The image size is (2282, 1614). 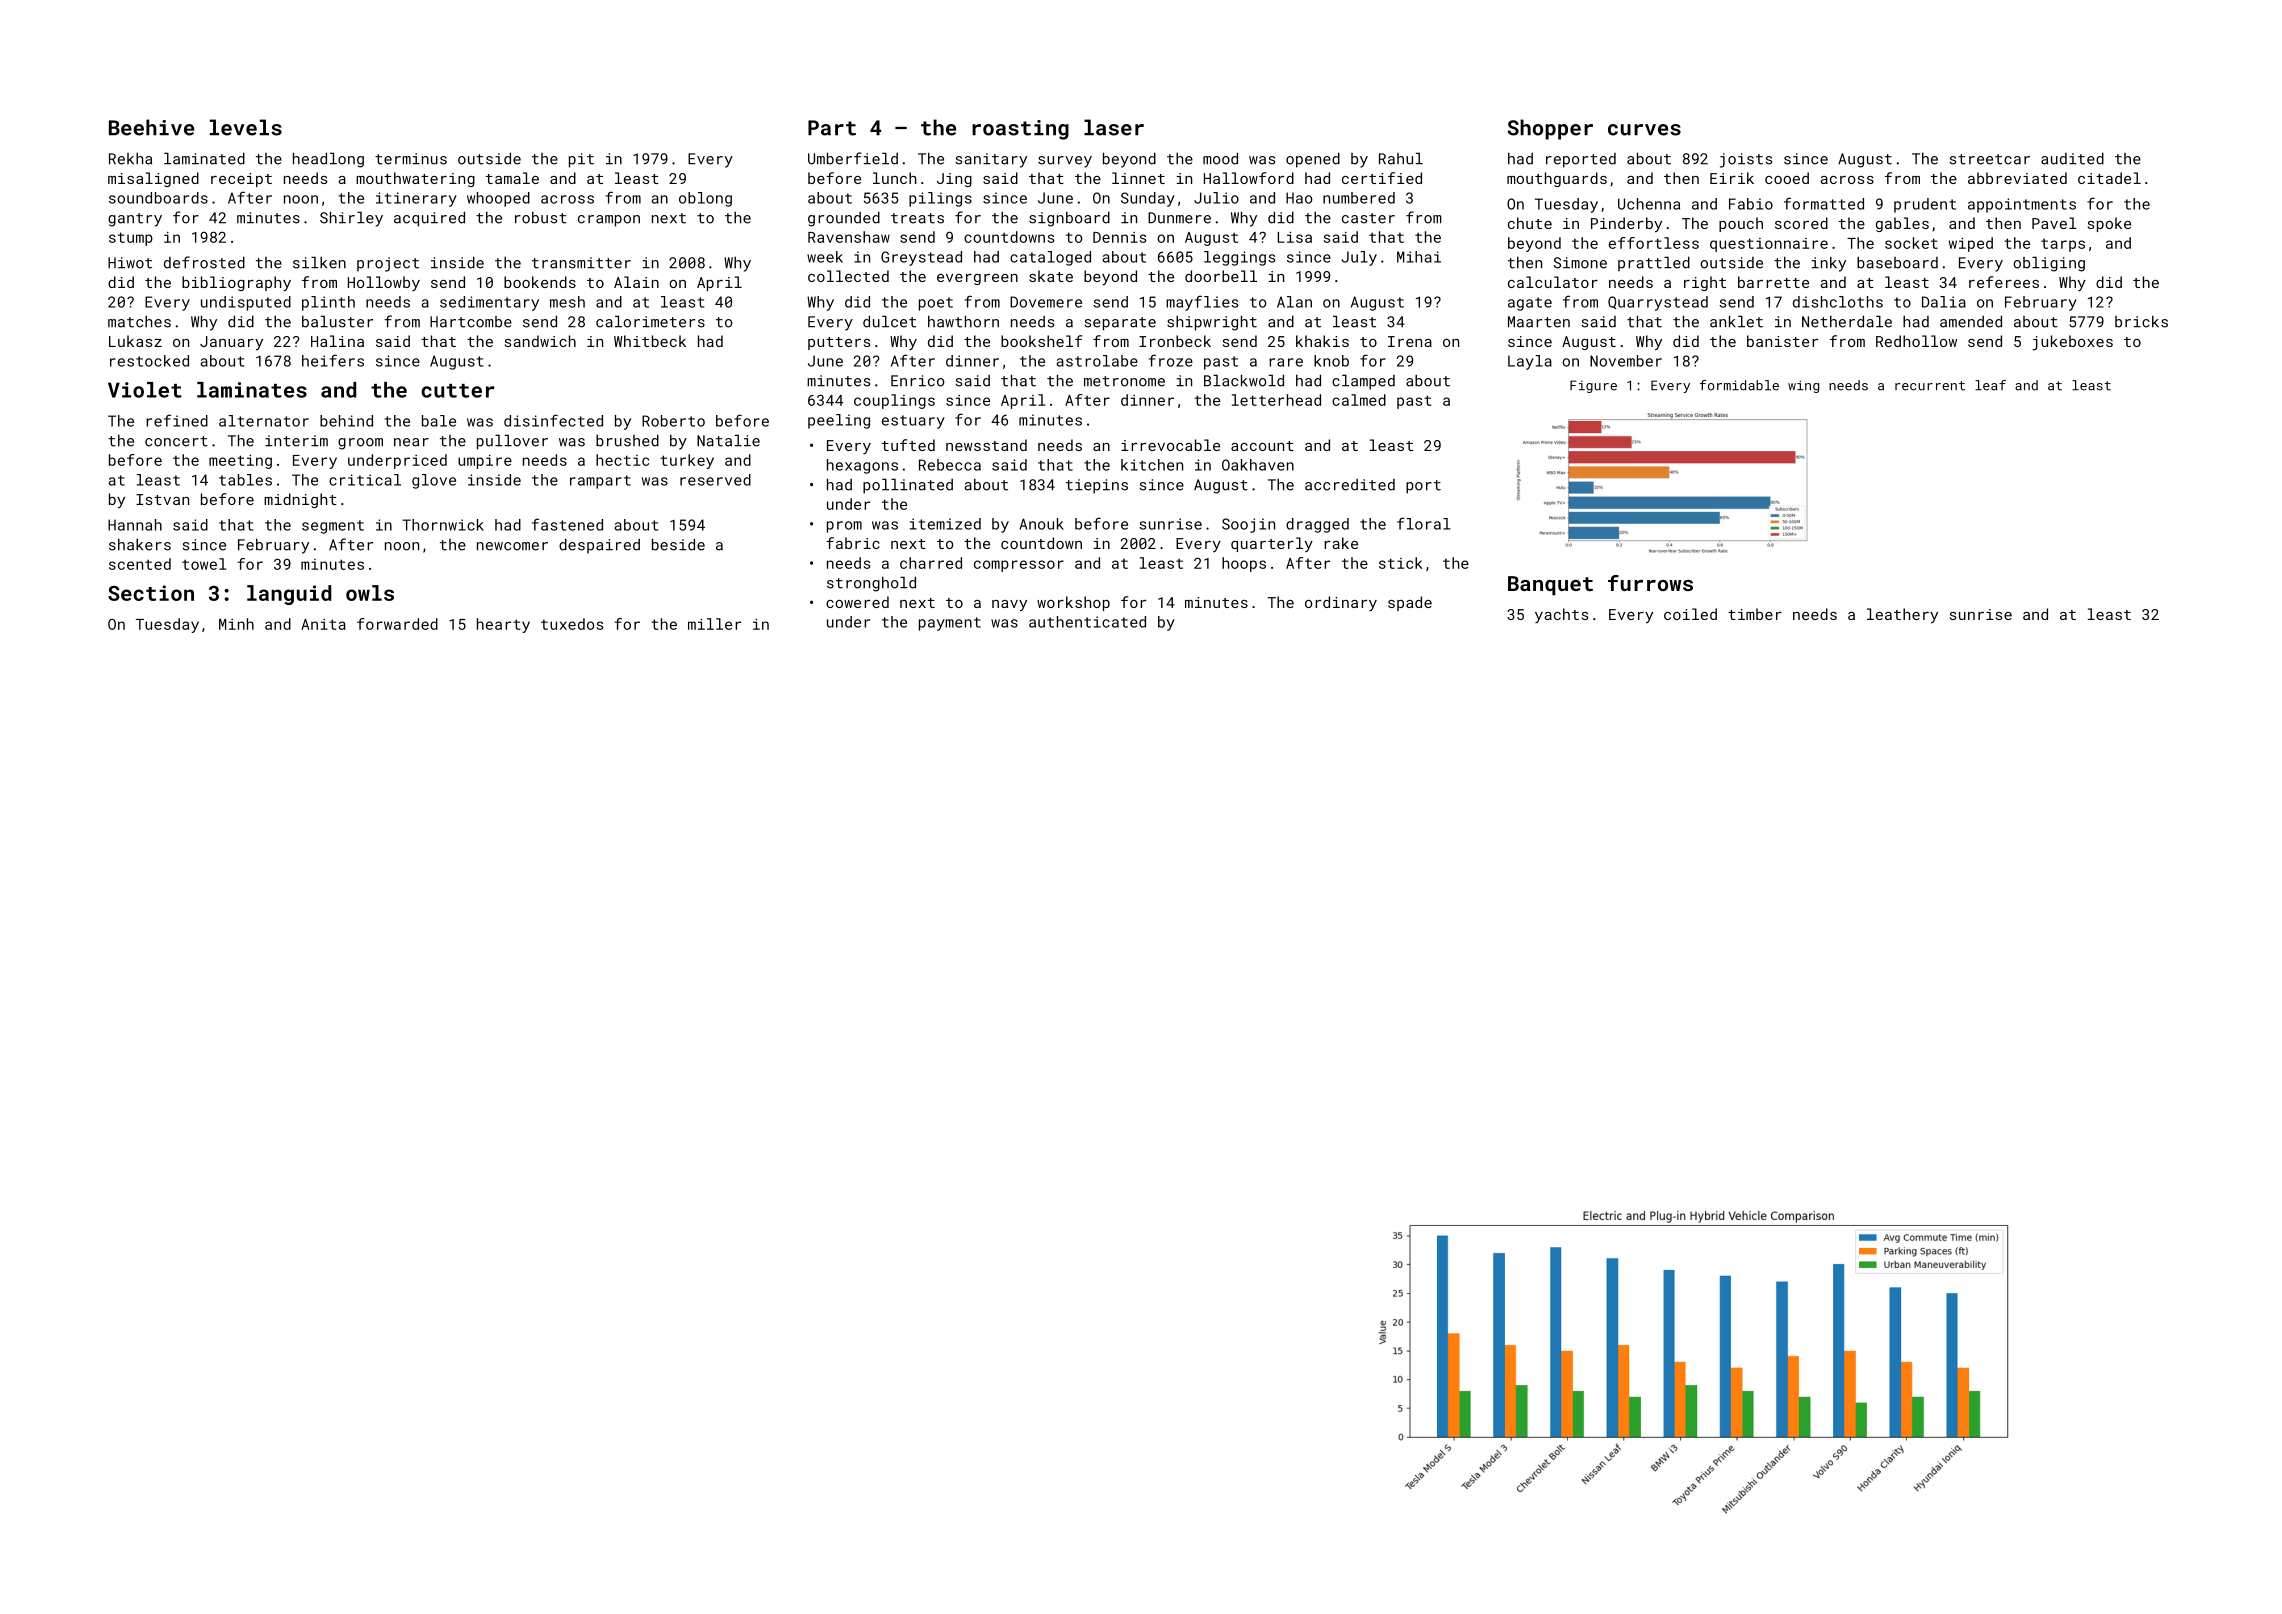 I want to click on yachts, so click(x=1561, y=615).
